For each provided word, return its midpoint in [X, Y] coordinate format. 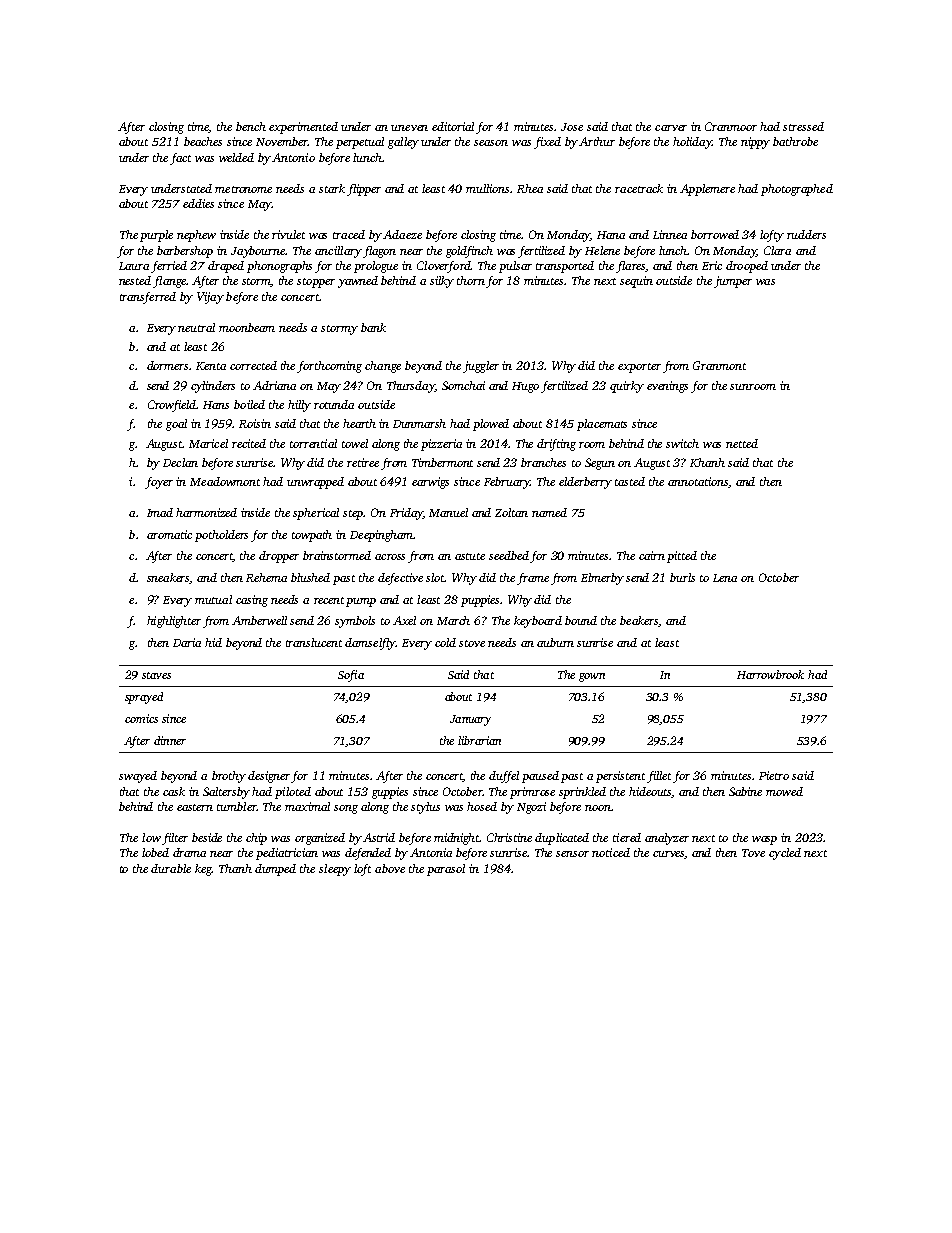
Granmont [719, 365]
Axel [404, 620]
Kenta [211, 366]
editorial [453, 126]
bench [251, 126]
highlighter [174, 622]
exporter [639, 368]
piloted [293, 793]
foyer [159, 483]
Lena [725, 578]
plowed [491, 425]
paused [540, 777]
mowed [784, 791]
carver [671, 128]
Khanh [707, 462]
